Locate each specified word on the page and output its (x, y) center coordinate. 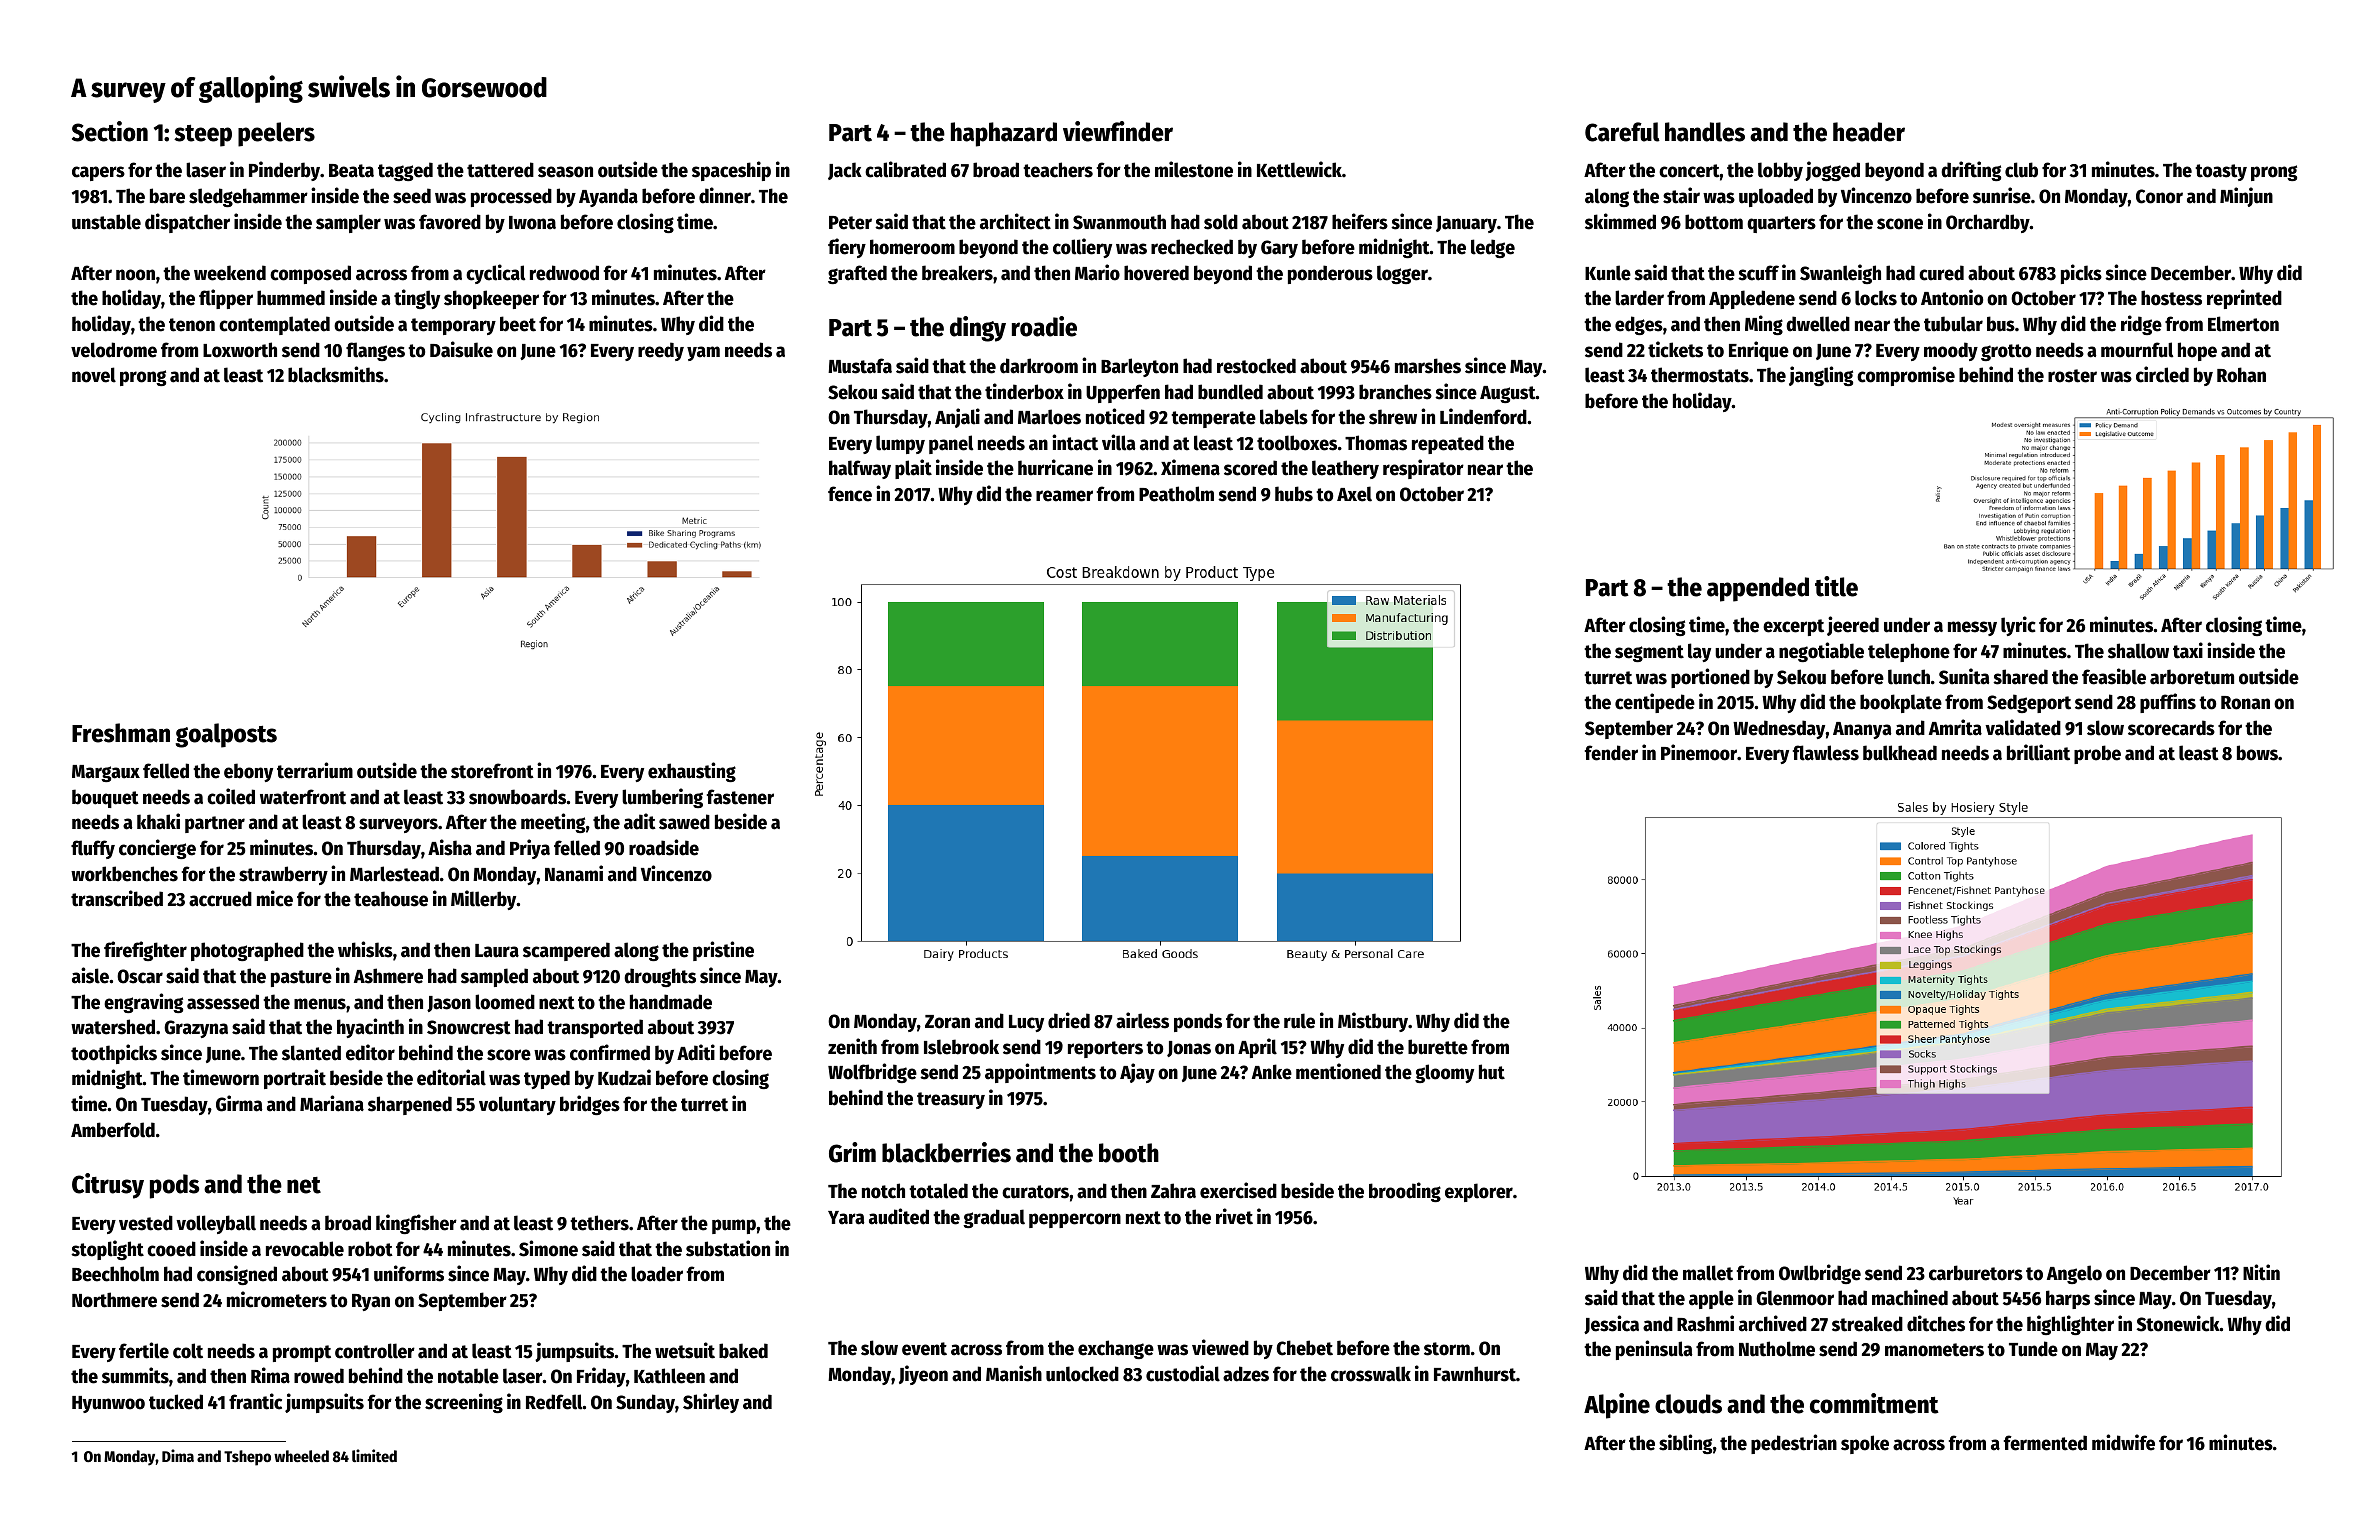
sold (1221, 222)
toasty (2221, 172)
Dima (178, 1455)
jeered (1853, 626)
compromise (1906, 376)
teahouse (391, 899)
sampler (348, 223)
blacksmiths (336, 374)
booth (1129, 1153)
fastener (740, 797)
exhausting (692, 772)
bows (2257, 753)
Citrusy (108, 1186)
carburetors (1976, 1273)
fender (1611, 753)
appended (1758, 589)
